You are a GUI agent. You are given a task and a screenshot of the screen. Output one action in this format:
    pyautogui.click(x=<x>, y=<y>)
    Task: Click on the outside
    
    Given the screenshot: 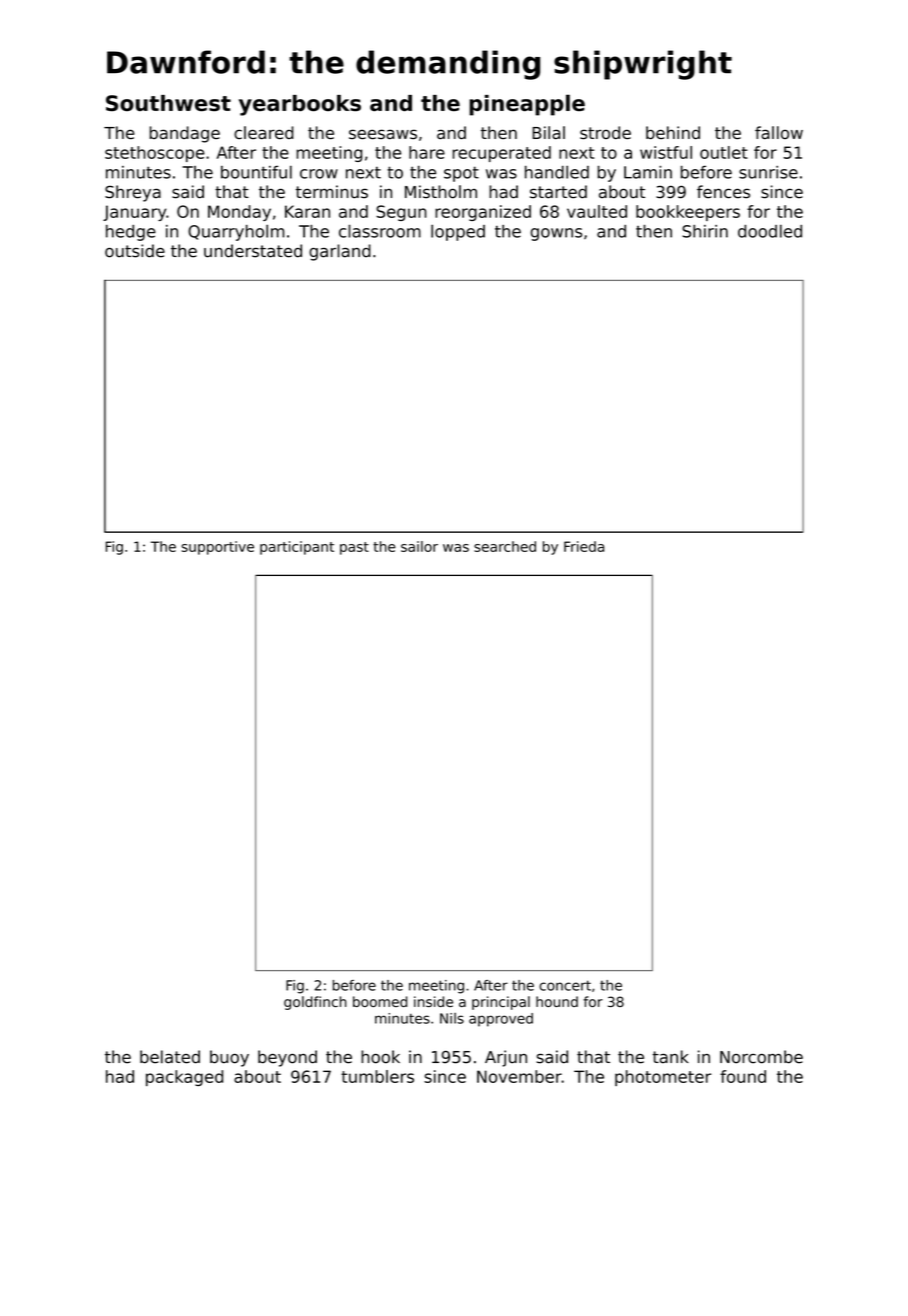 What is the action you would take?
    pyautogui.click(x=135, y=251)
